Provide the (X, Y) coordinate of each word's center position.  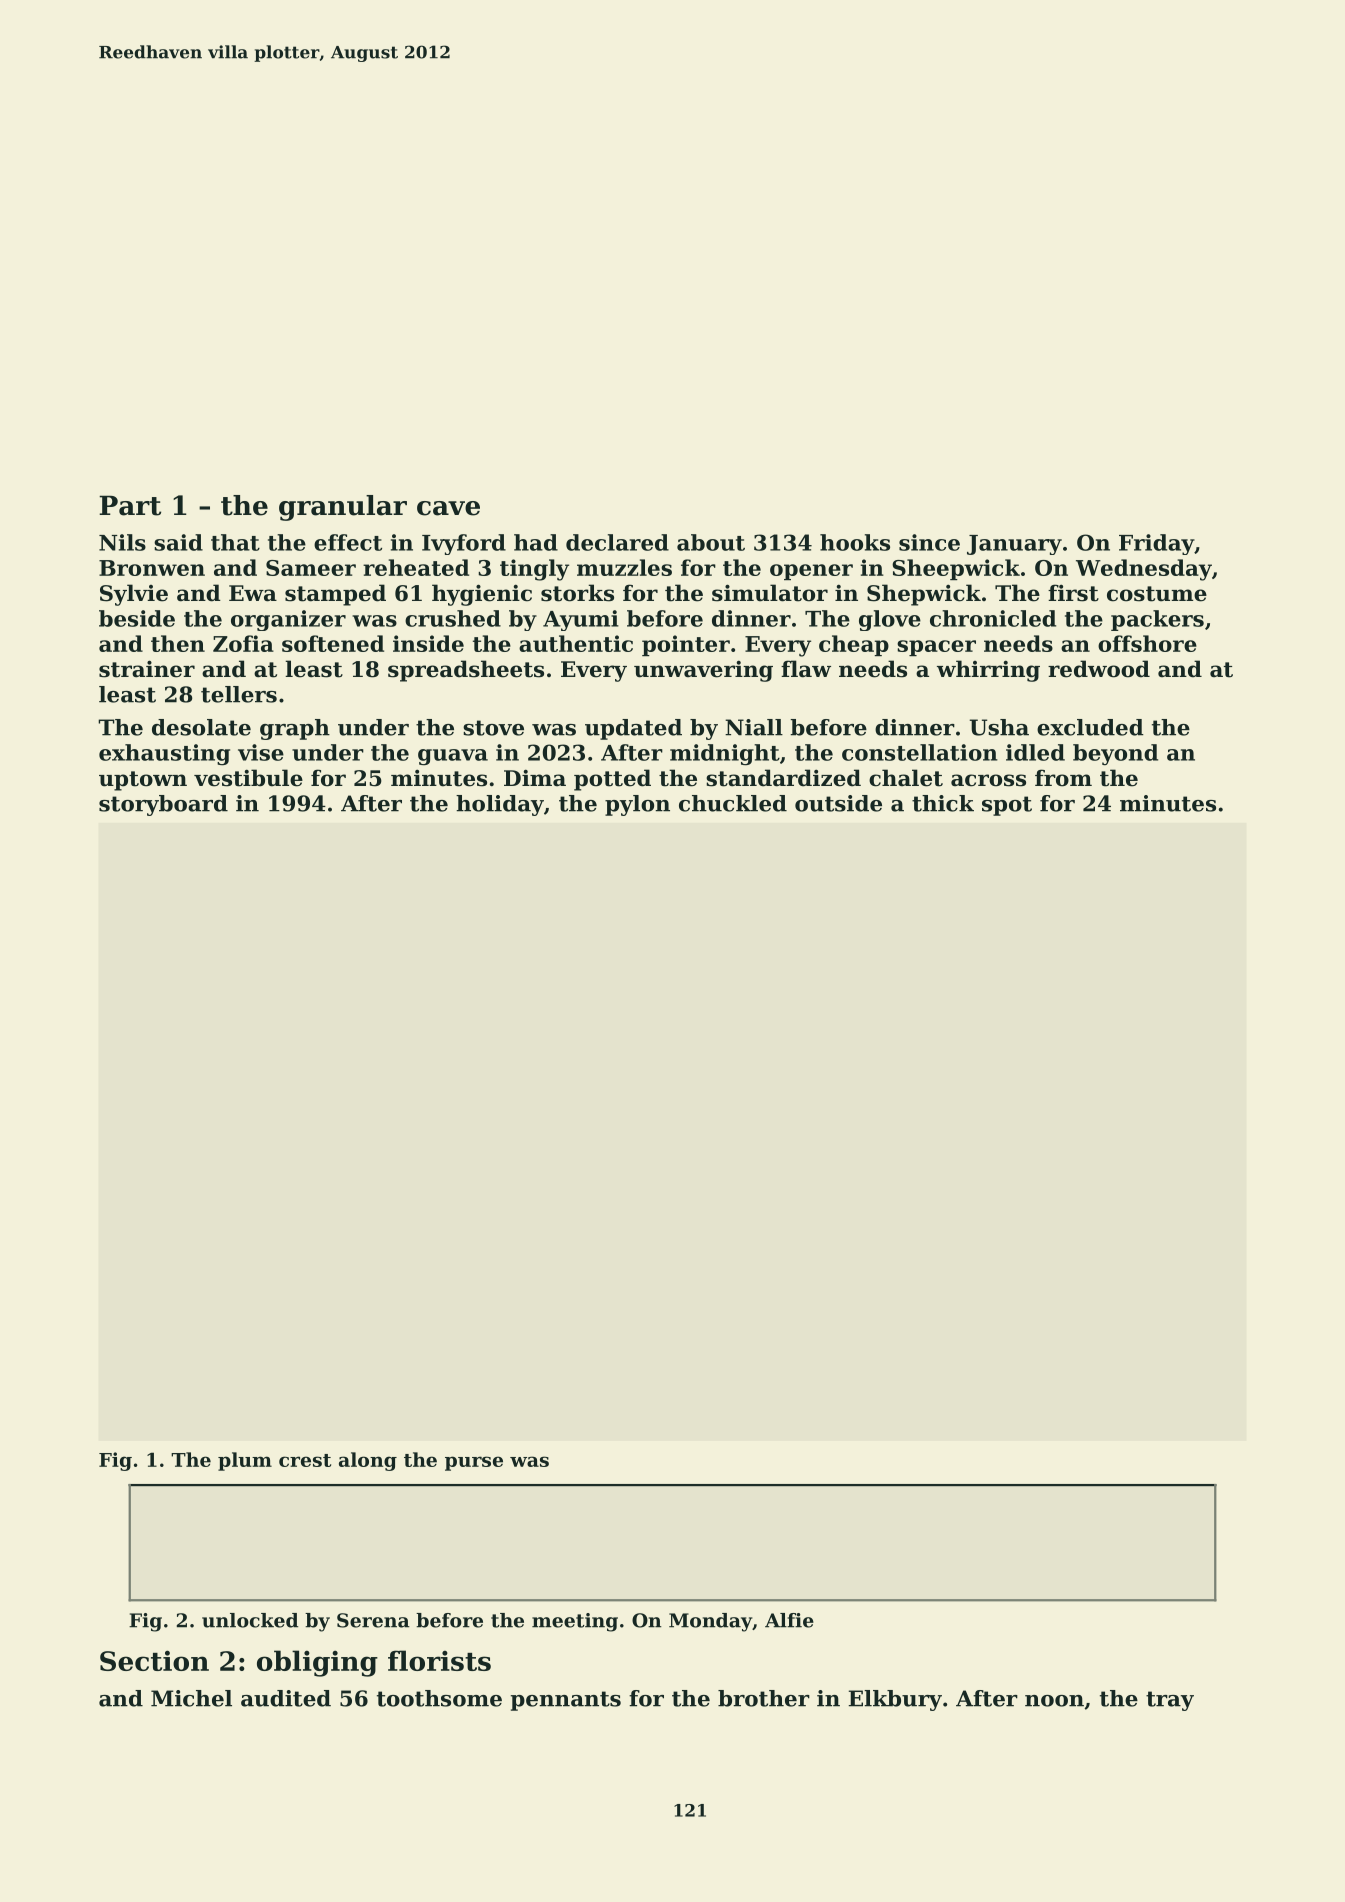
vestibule (248, 778)
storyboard (163, 805)
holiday (500, 805)
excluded (1090, 727)
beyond (1115, 754)
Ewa (253, 593)
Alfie (789, 1620)
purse (474, 1463)
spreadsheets (466, 671)
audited (286, 1698)
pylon (637, 805)
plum (245, 1461)
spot (1007, 806)
